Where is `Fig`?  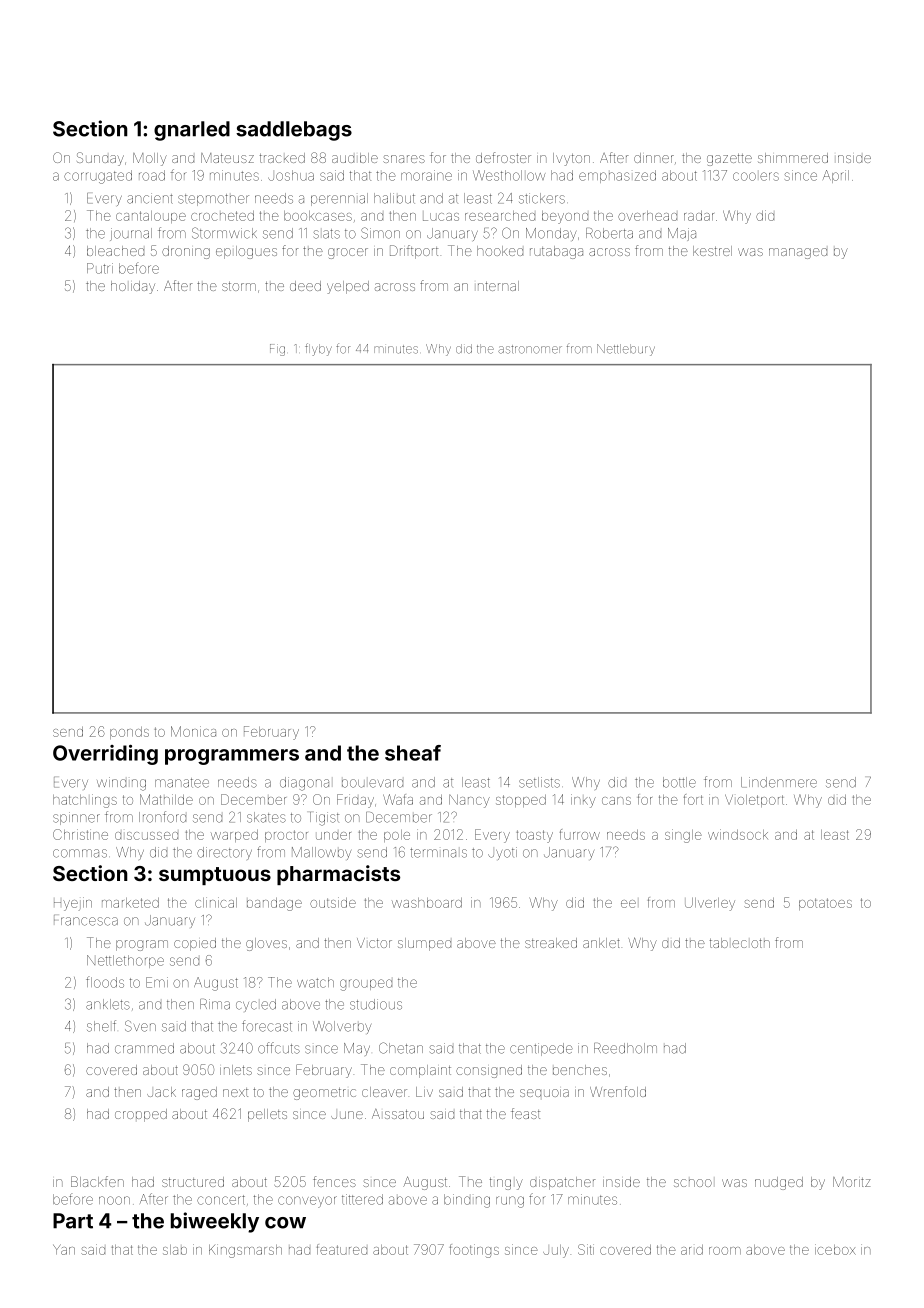
Fig is located at coordinates (277, 350).
